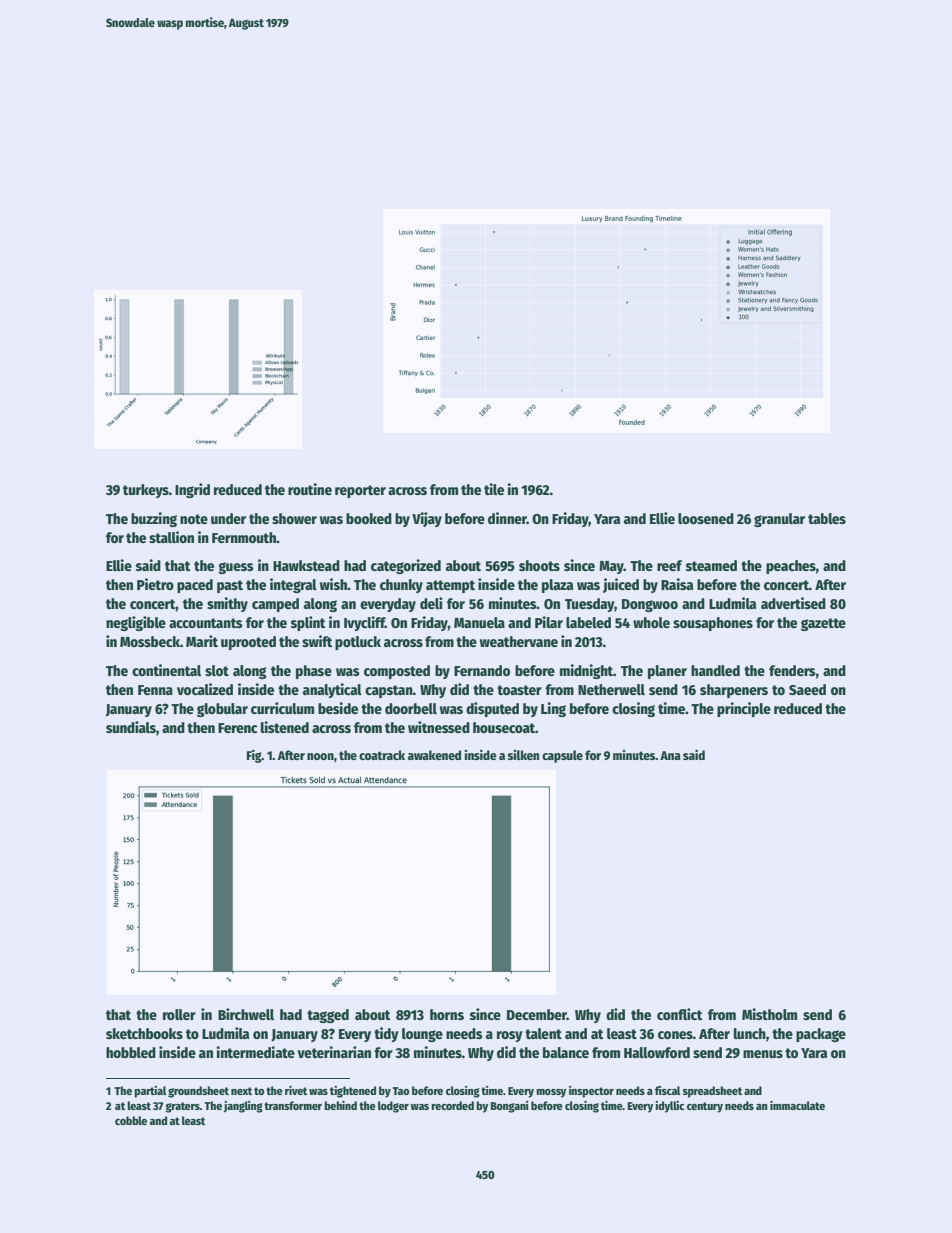 This screenshot has width=952, height=1233. Describe the element at coordinates (562, 756) in the screenshot. I see `capsule` at that location.
